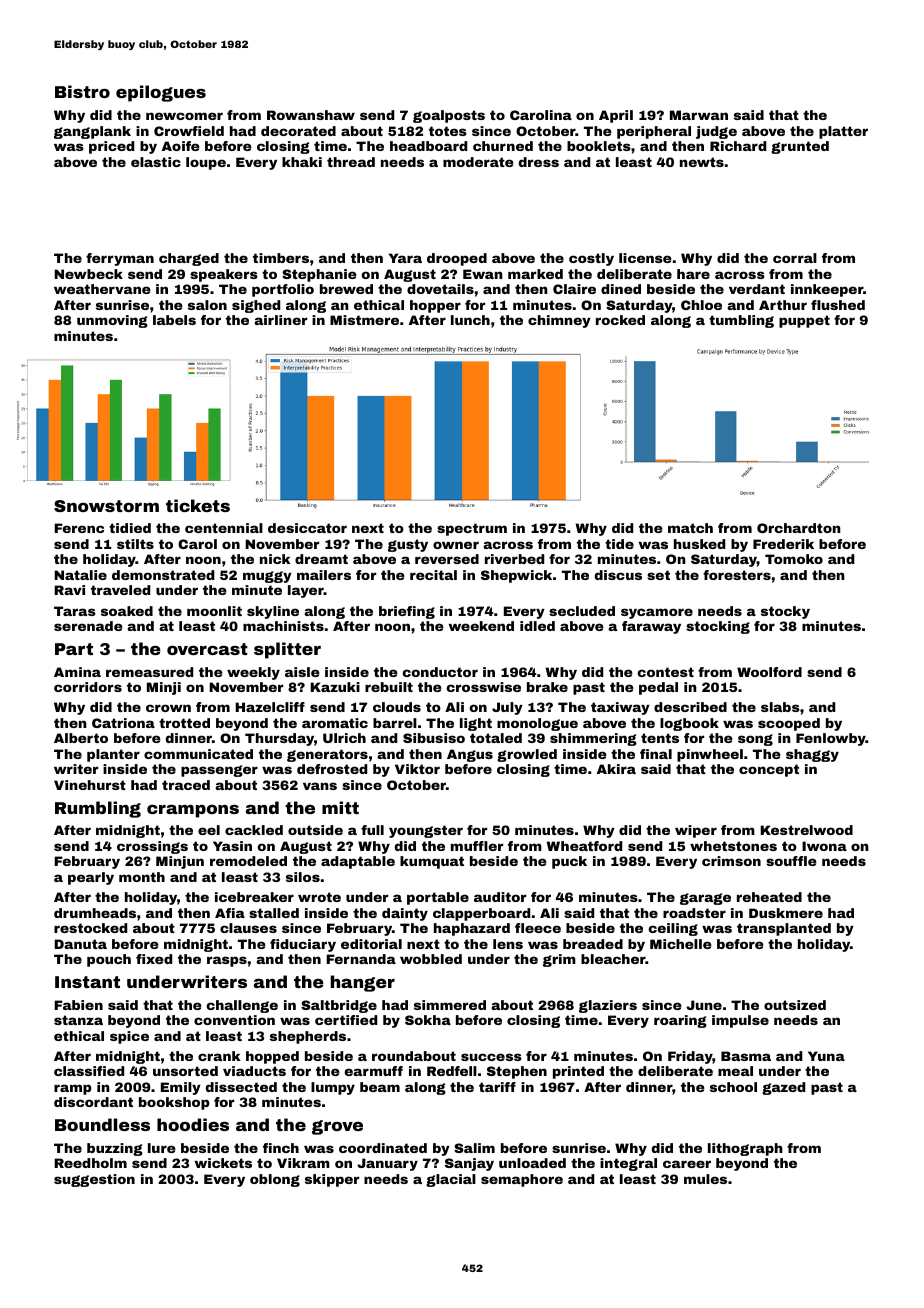 This screenshot has height=1308, width=924. What do you see at coordinates (351, 162) in the screenshot?
I see `thread` at bounding box center [351, 162].
